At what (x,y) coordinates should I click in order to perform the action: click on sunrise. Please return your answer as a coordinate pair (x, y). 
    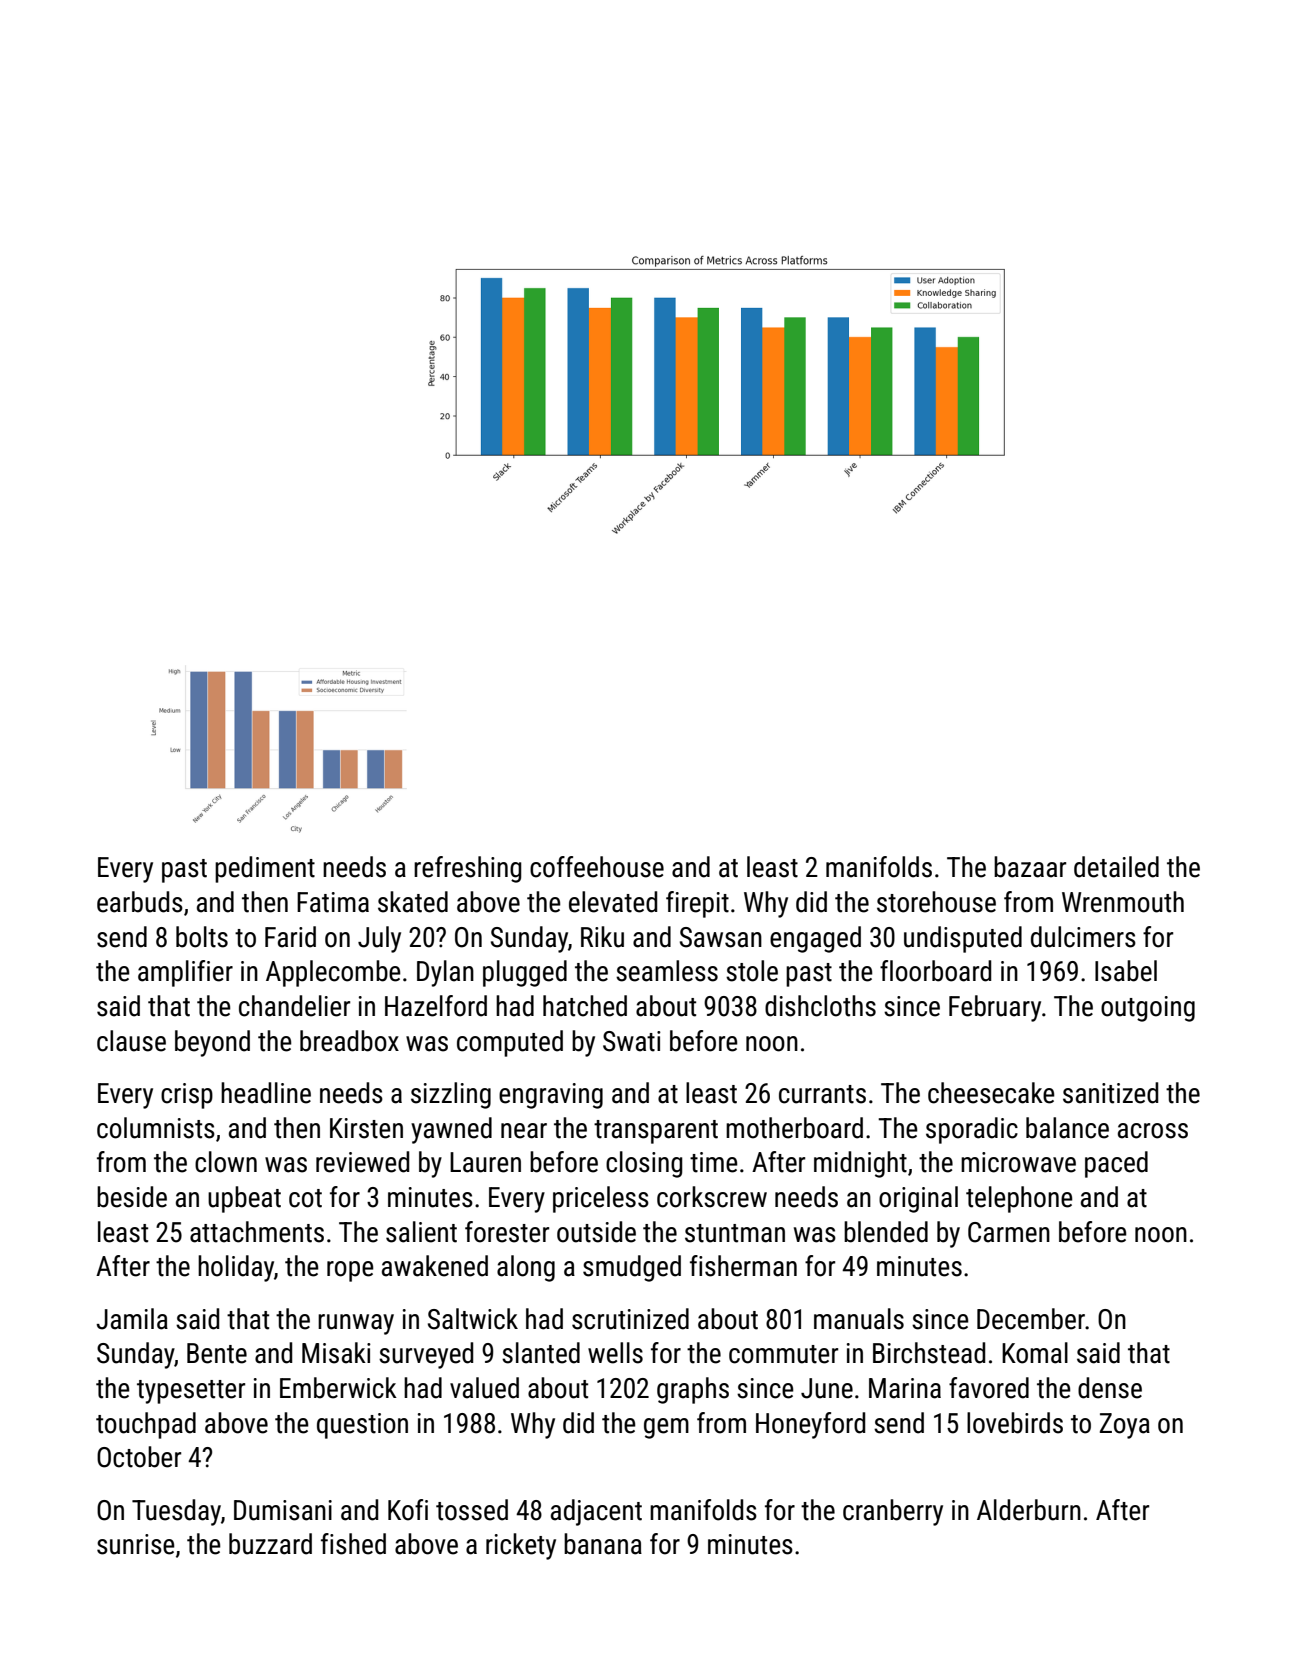
    Looking at the image, I should click on (136, 1544).
